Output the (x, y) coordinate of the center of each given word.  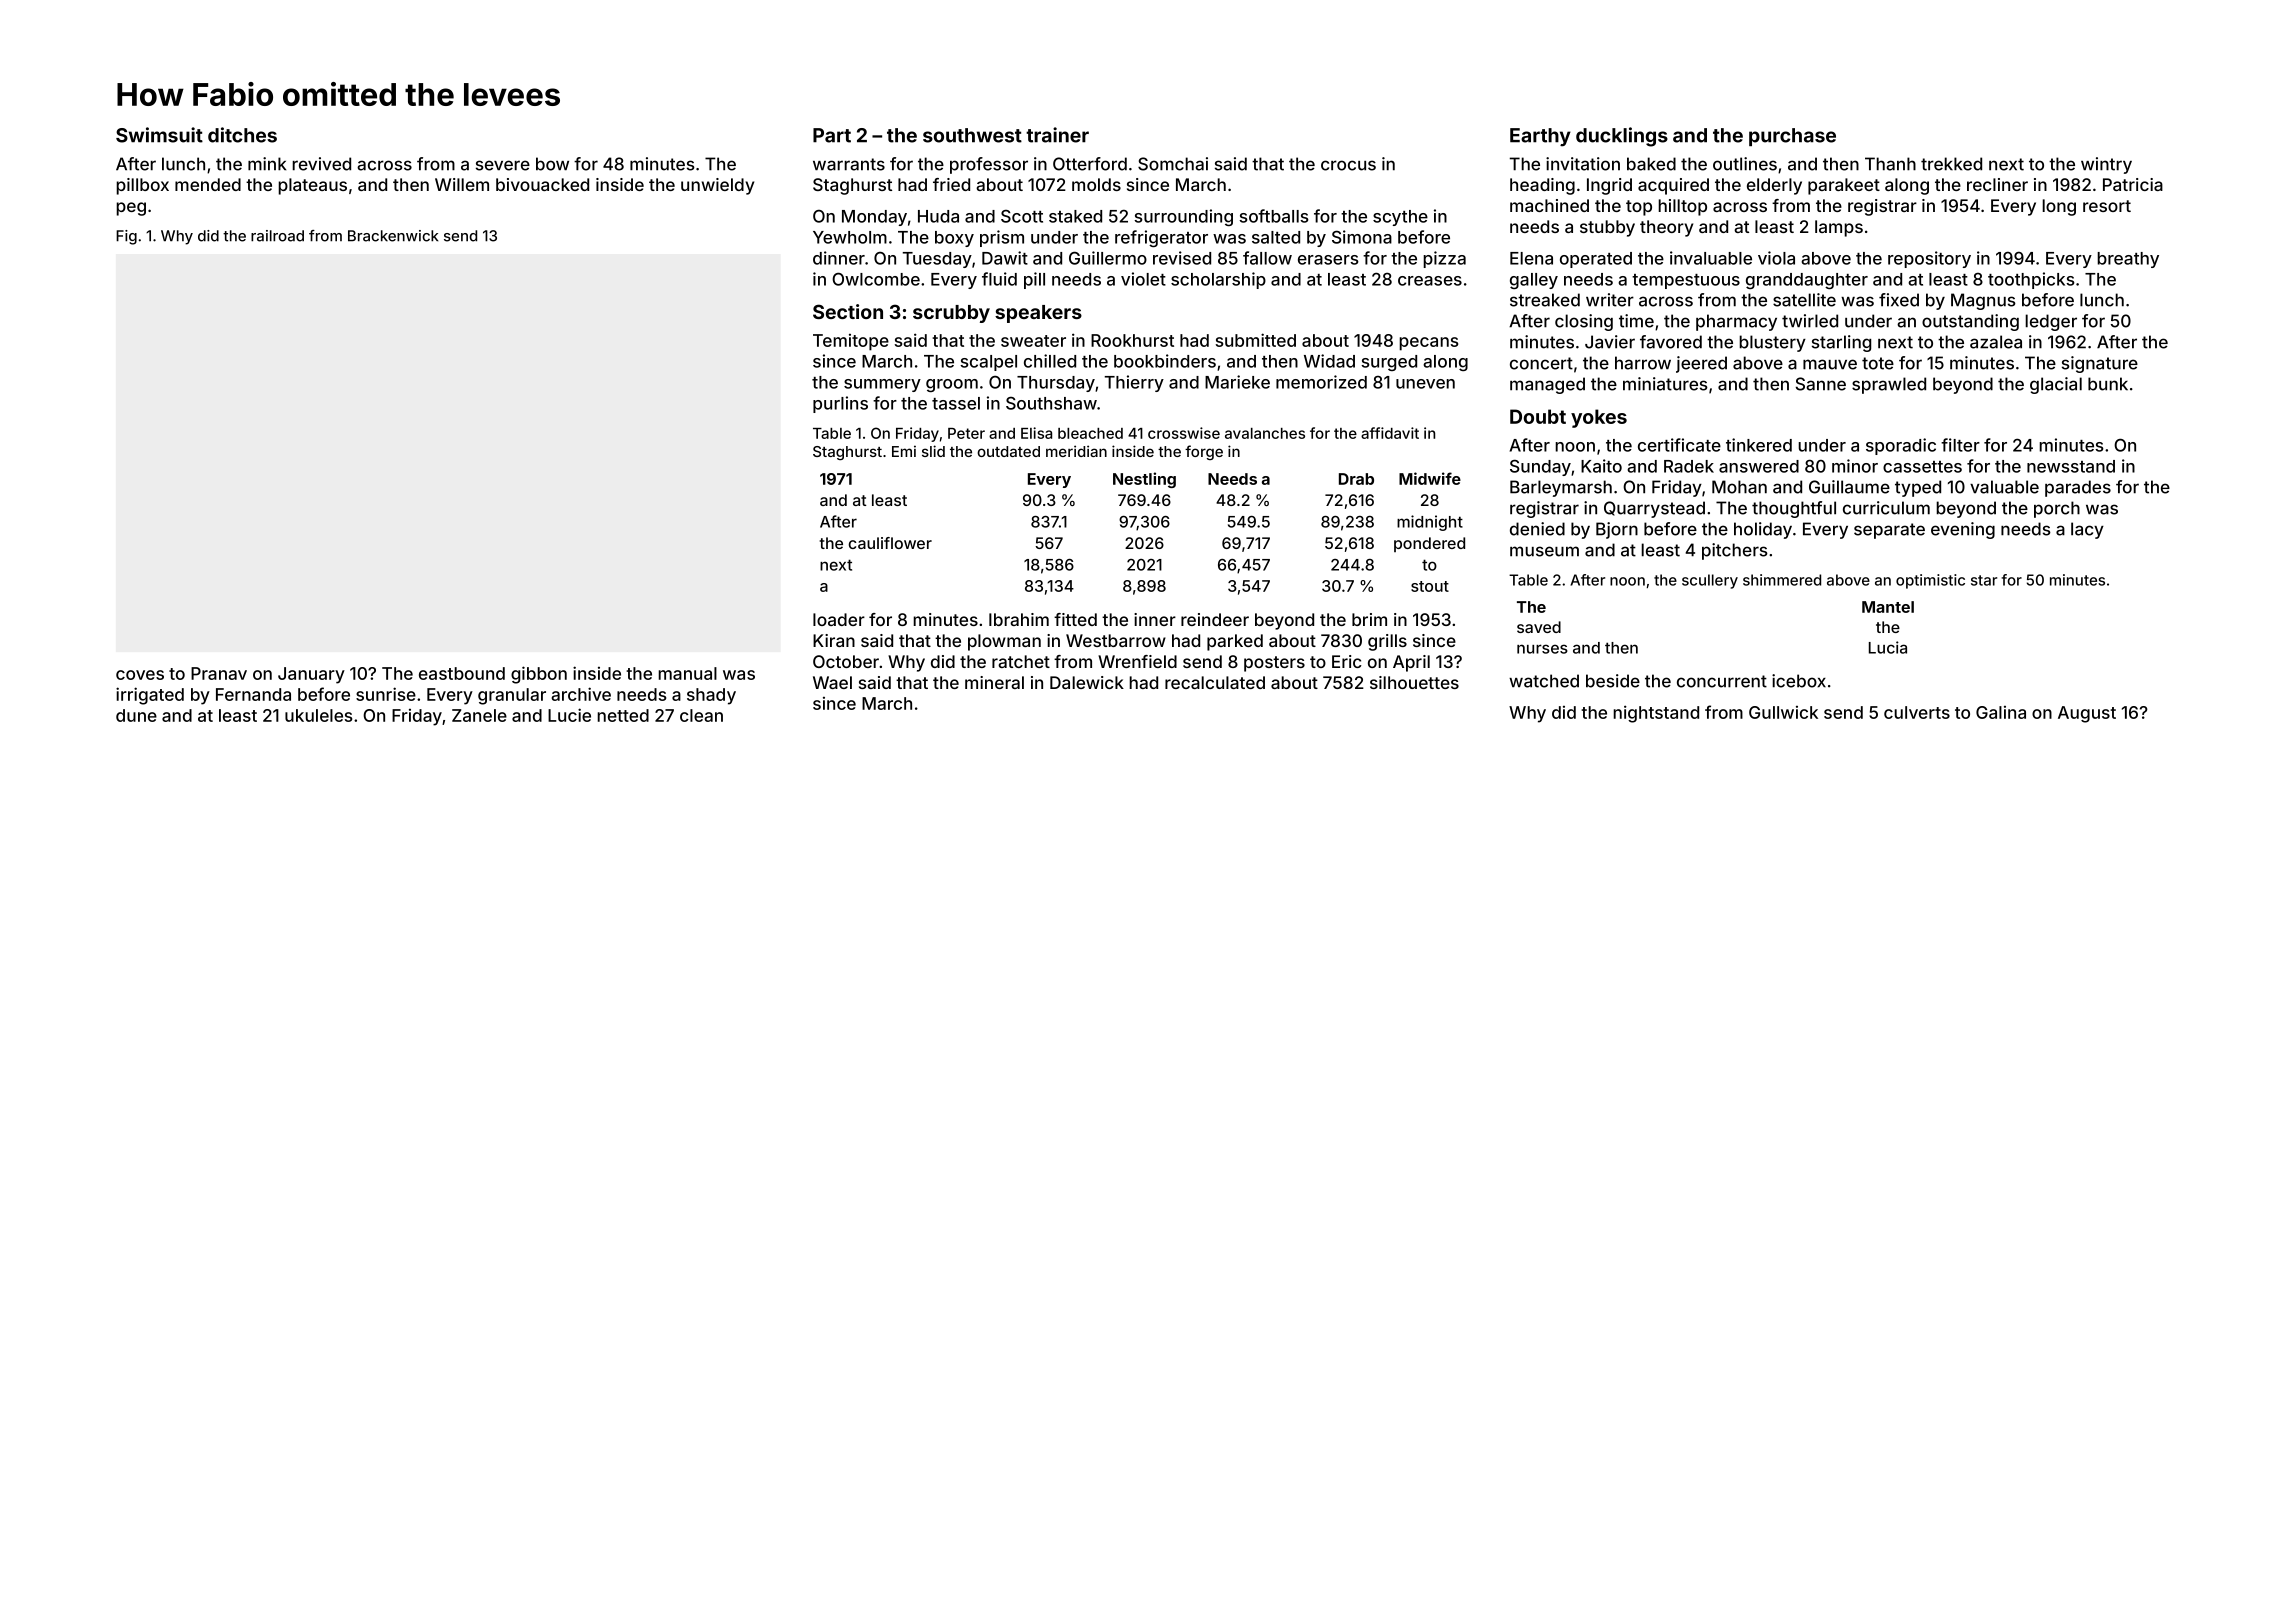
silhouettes (1414, 682)
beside (1613, 681)
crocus (1348, 165)
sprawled (1889, 385)
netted (623, 715)
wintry (2106, 165)
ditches (242, 135)
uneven (1425, 384)
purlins (840, 404)
